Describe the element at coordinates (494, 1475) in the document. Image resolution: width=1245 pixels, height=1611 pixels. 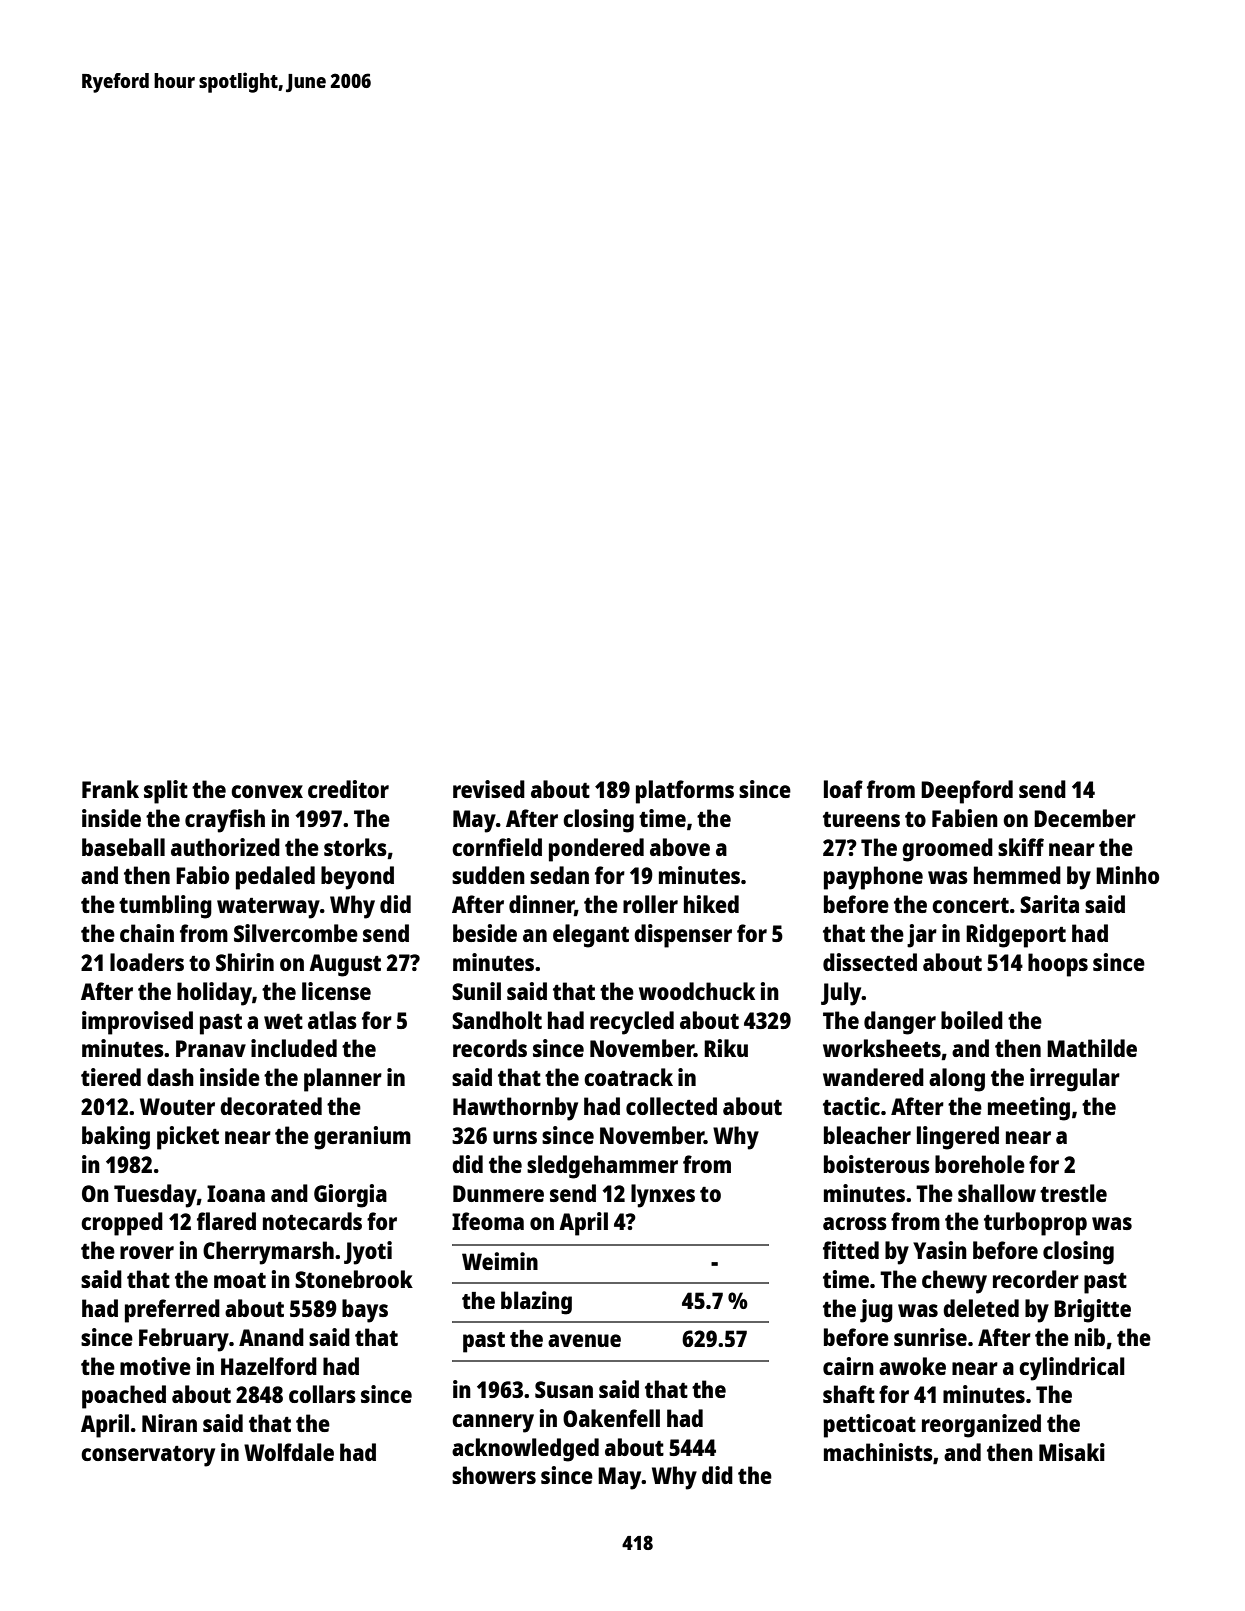
I see `showers` at that location.
